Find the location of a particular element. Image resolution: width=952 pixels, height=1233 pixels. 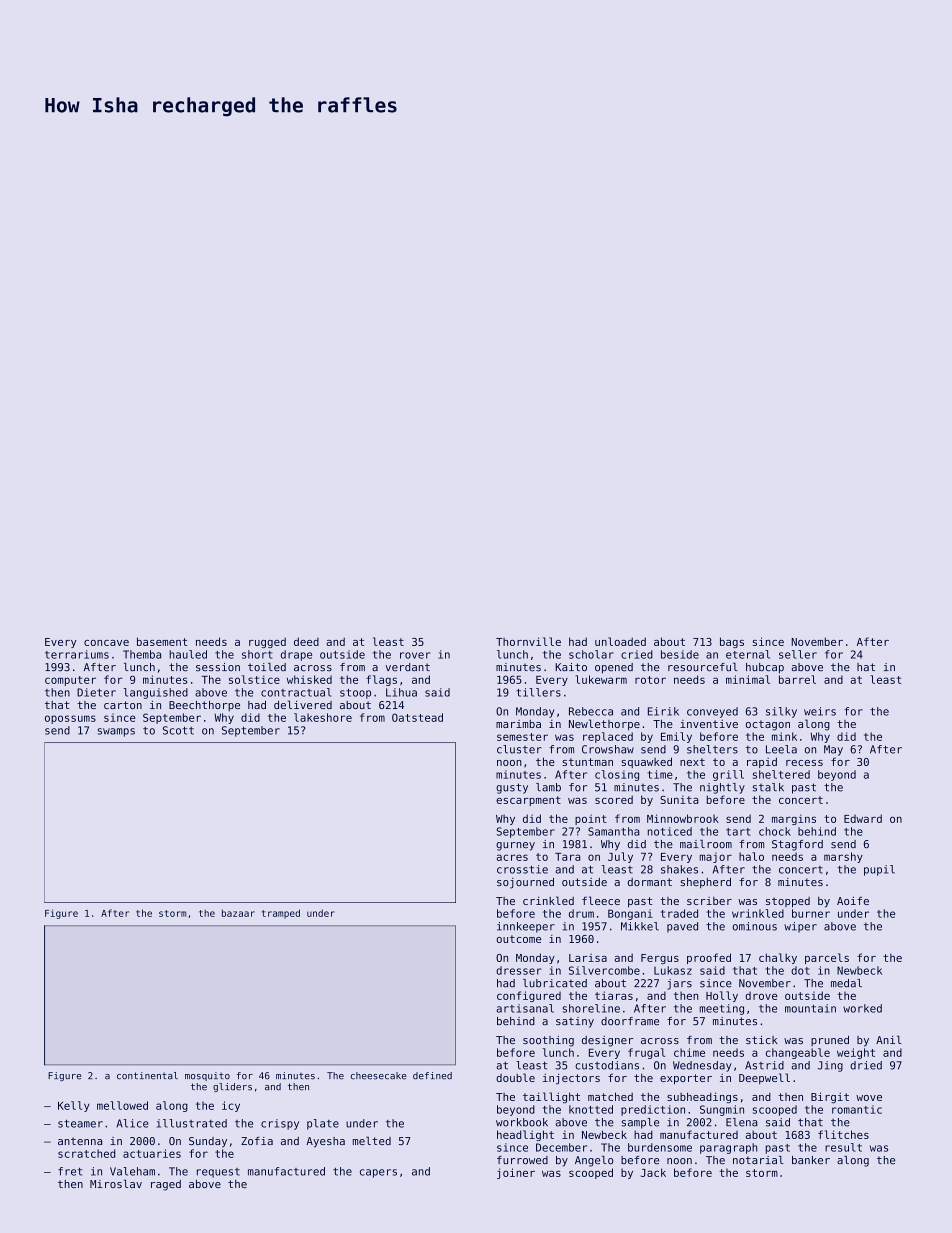

concave is located at coordinates (106, 643).
